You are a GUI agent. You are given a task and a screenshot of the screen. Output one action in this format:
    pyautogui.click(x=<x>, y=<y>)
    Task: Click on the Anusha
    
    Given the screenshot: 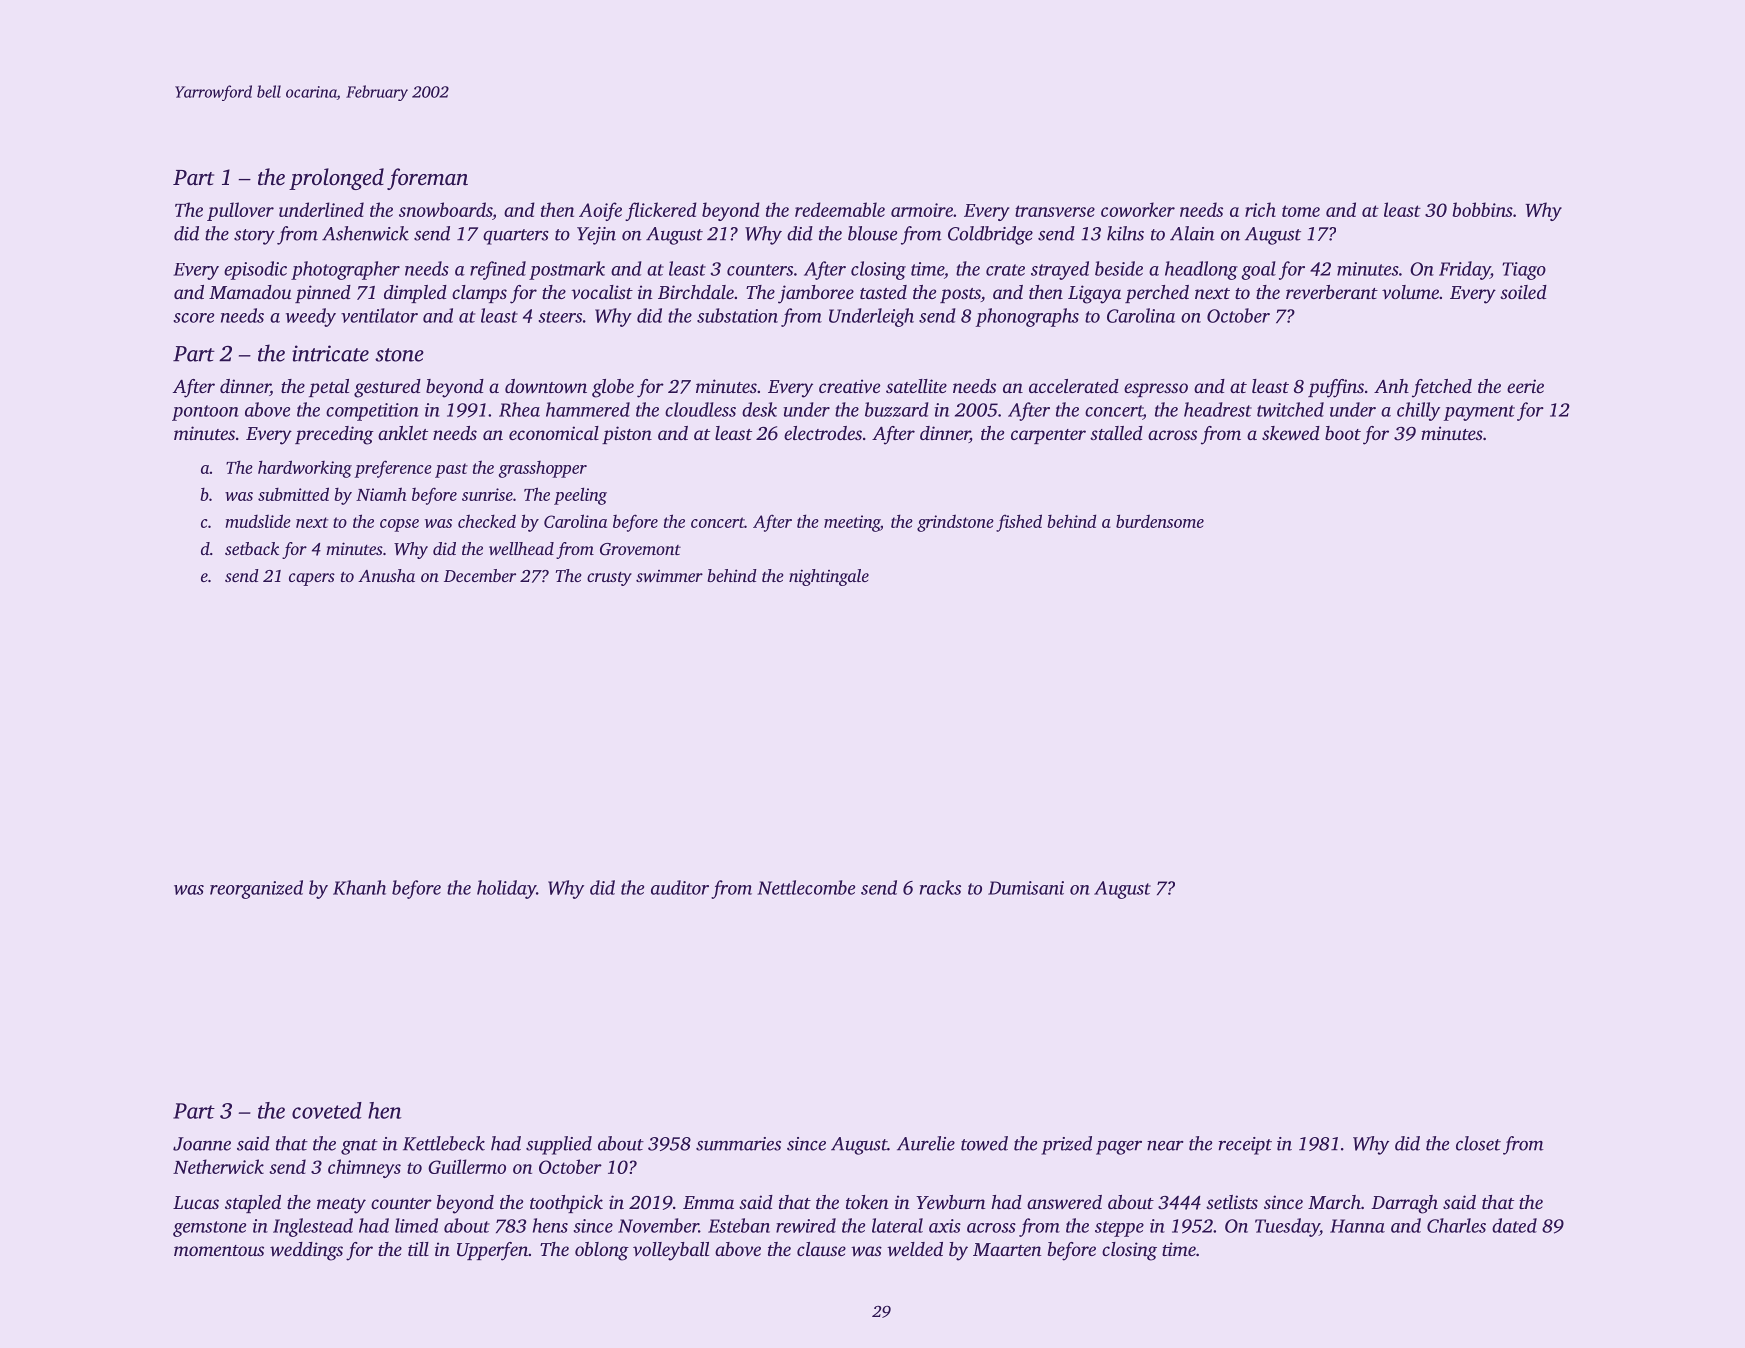 What is the action you would take?
    pyautogui.click(x=386, y=575)
